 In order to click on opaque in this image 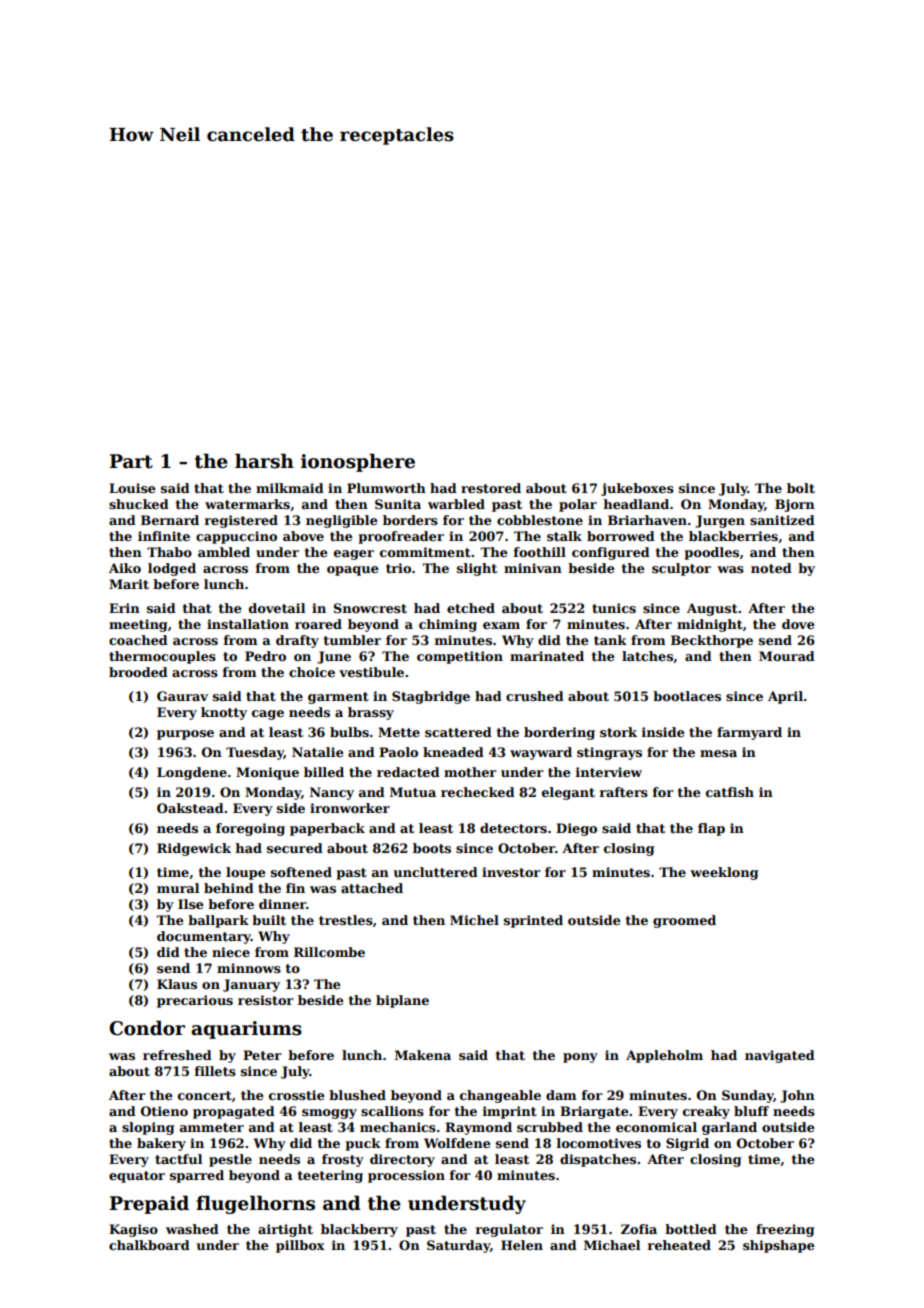, I will do `click(353, 571)`.
